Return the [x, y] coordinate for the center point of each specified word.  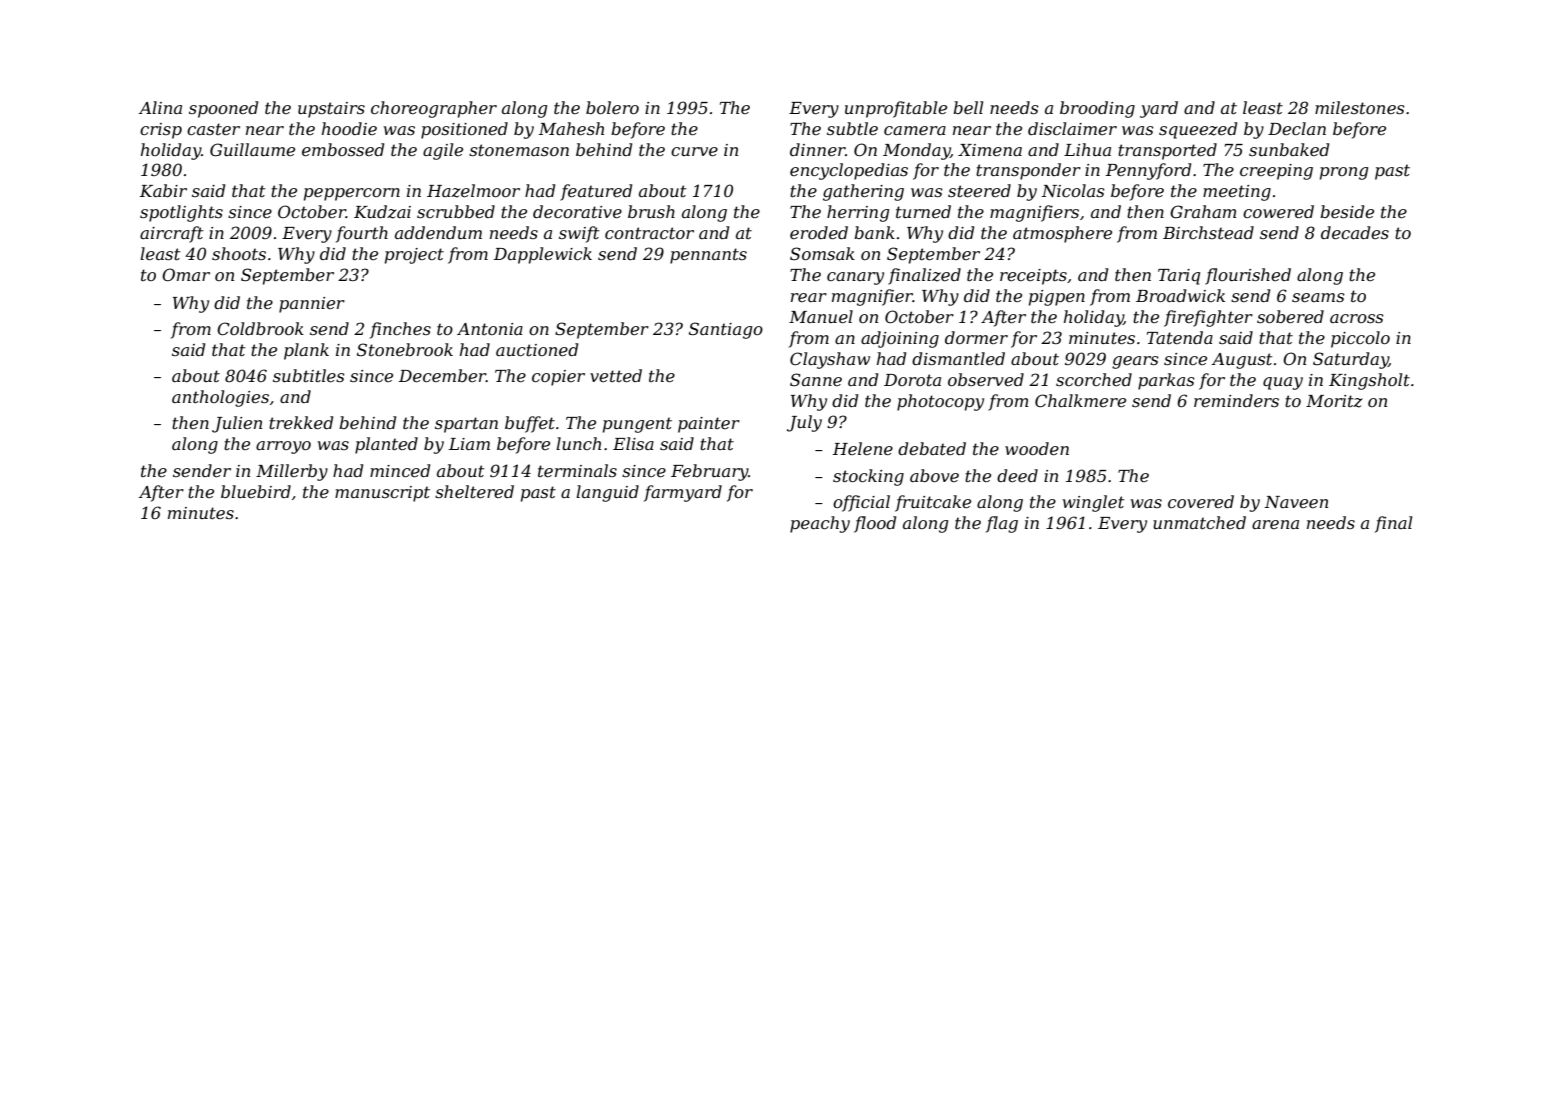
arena [1275, 524]
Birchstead [1208, 232]
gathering [863, 192]
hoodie [349, 128]
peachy [820, 524]
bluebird [256, 491]
